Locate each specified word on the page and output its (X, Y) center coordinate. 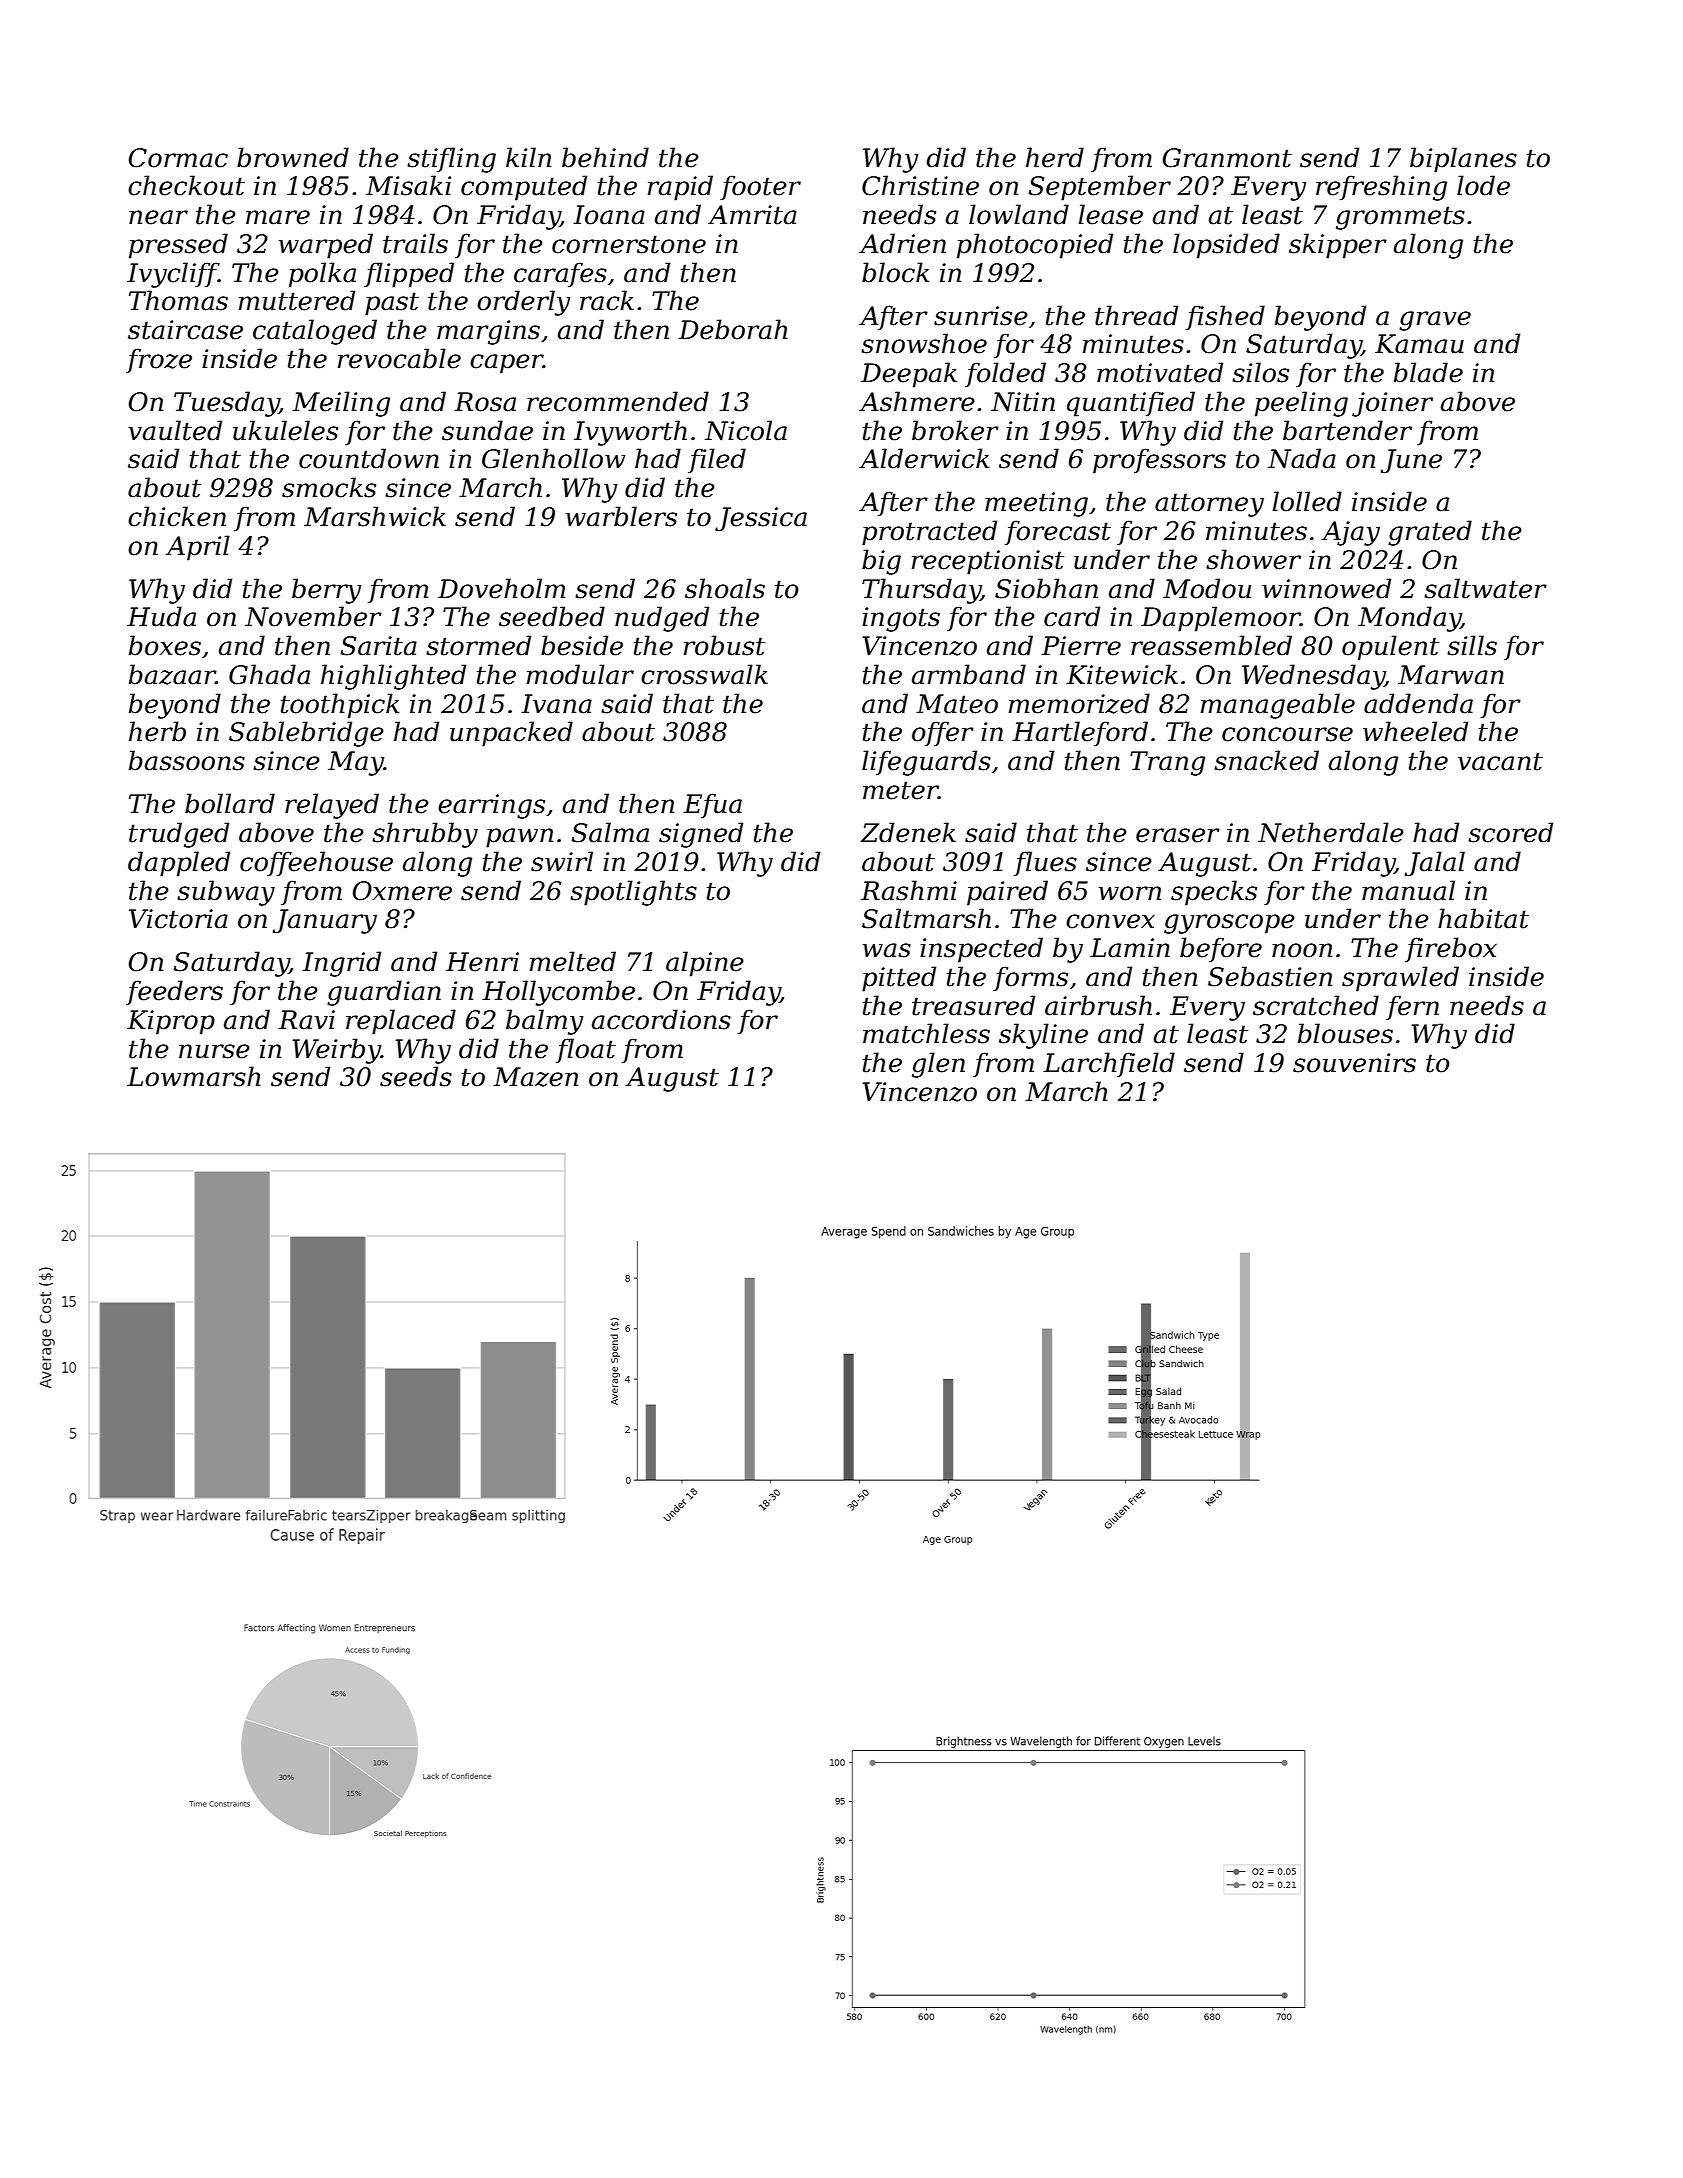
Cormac (178, 158)
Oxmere (402, 891)
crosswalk (704, 674)
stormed (478, 645)
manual (1408, 890)
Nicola (746, 430)
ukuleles (285, 430)
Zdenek (908, 832)
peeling (1301, 404)
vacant (1500, 761)
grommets (1400, 218)
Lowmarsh (194, 1076)
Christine (920, 185)
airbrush (1098, 1005)
